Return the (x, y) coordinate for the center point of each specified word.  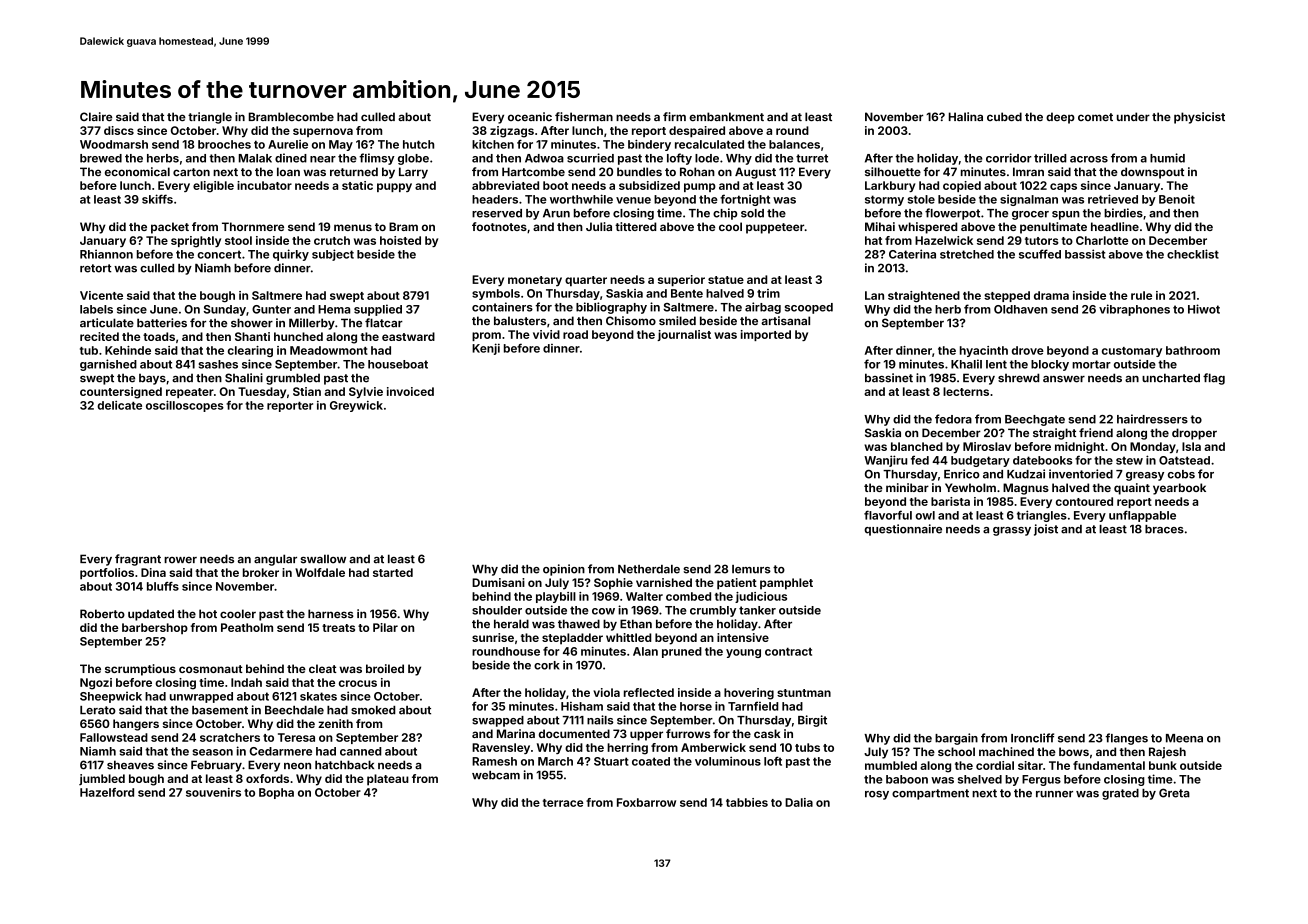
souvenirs (213, 792)
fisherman (584, 116)
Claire (96, 116)
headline (1115, 226)
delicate (119, 405)
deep (1060, 118)
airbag (763, 308)
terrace (563, 803)
